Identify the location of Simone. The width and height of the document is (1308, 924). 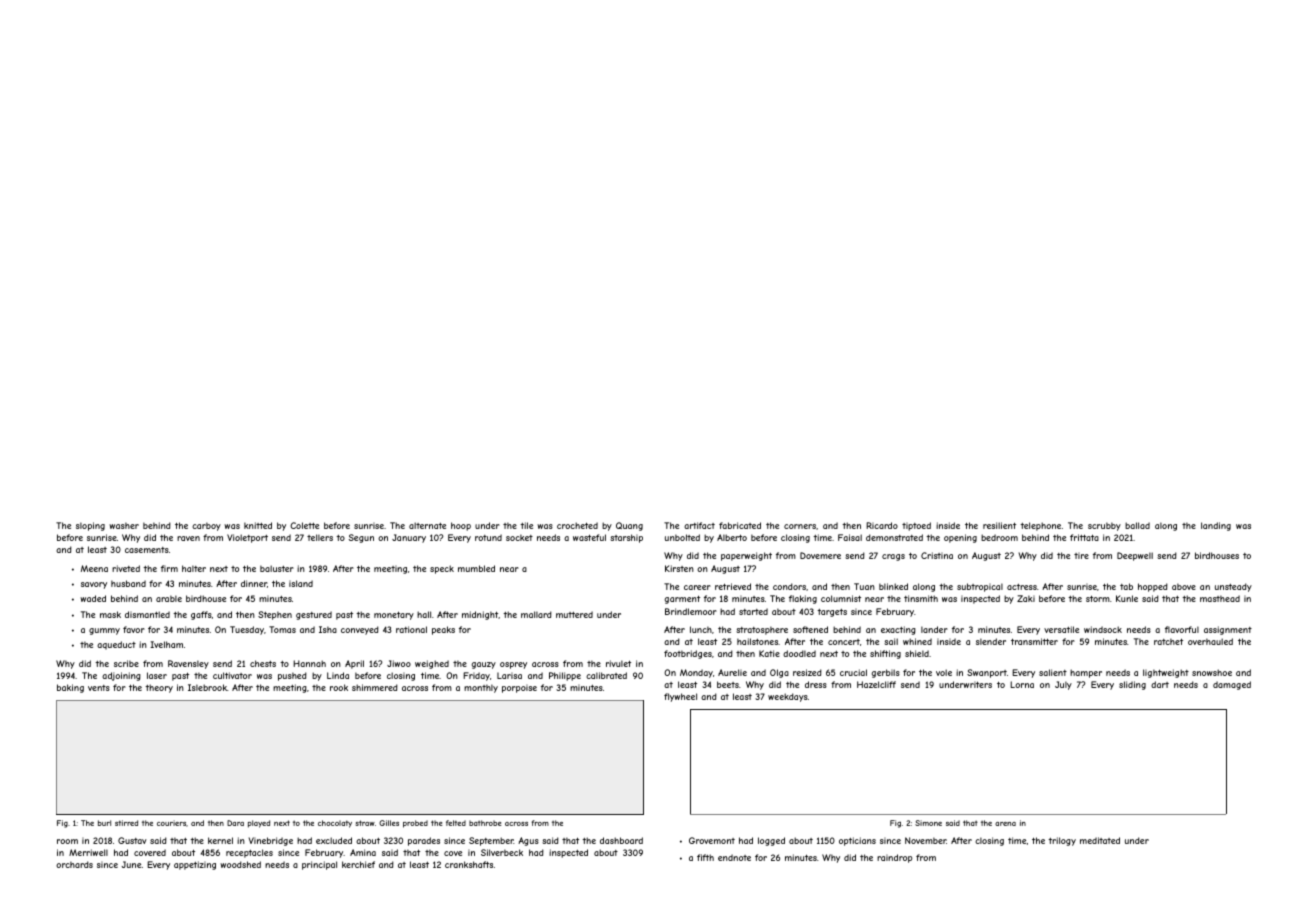
(928, 823).
